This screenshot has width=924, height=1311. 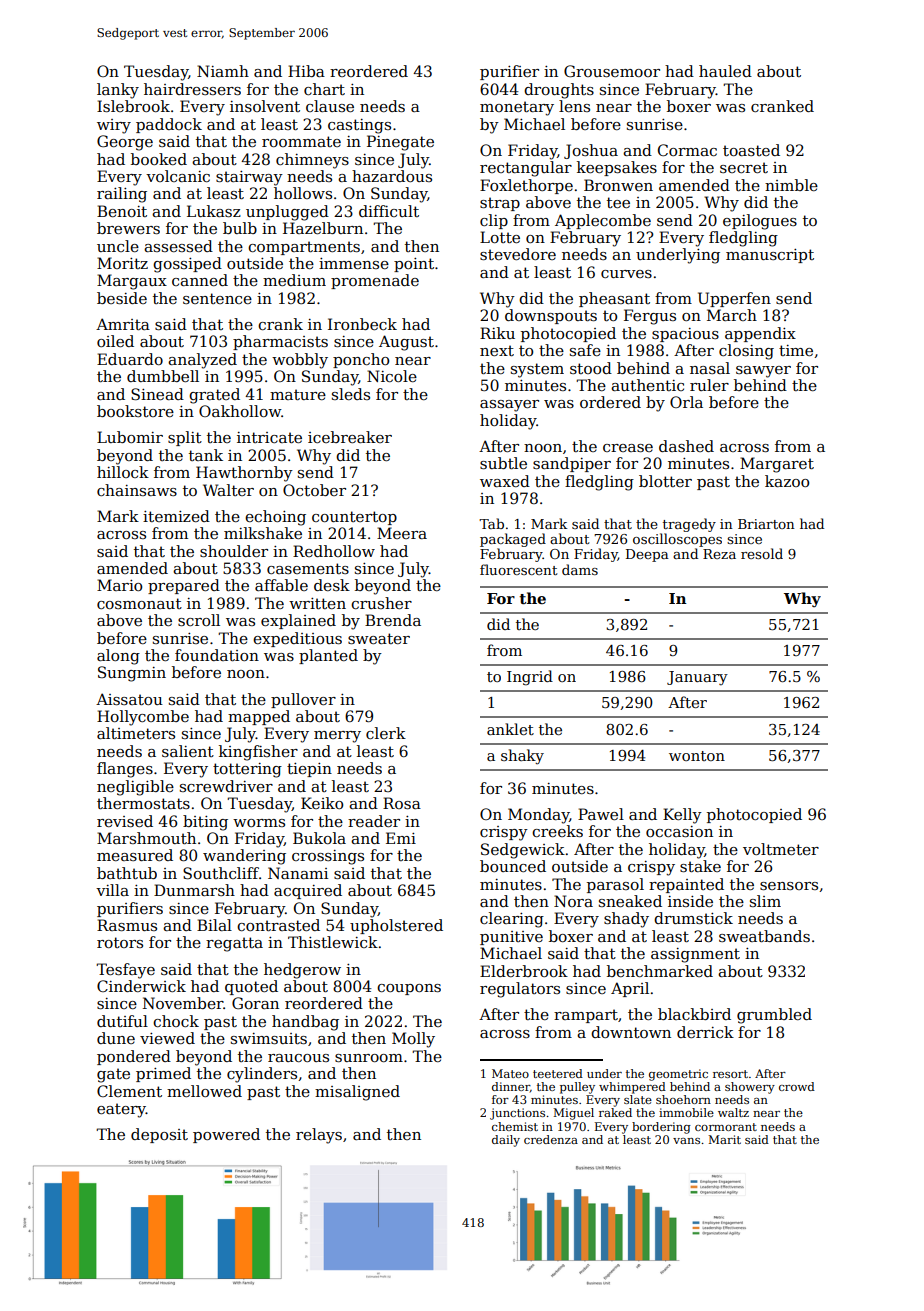 What do you see at coordinates (518, 254) in the screenshot?
I see `stevedore` at bounding box center [518, 254].
